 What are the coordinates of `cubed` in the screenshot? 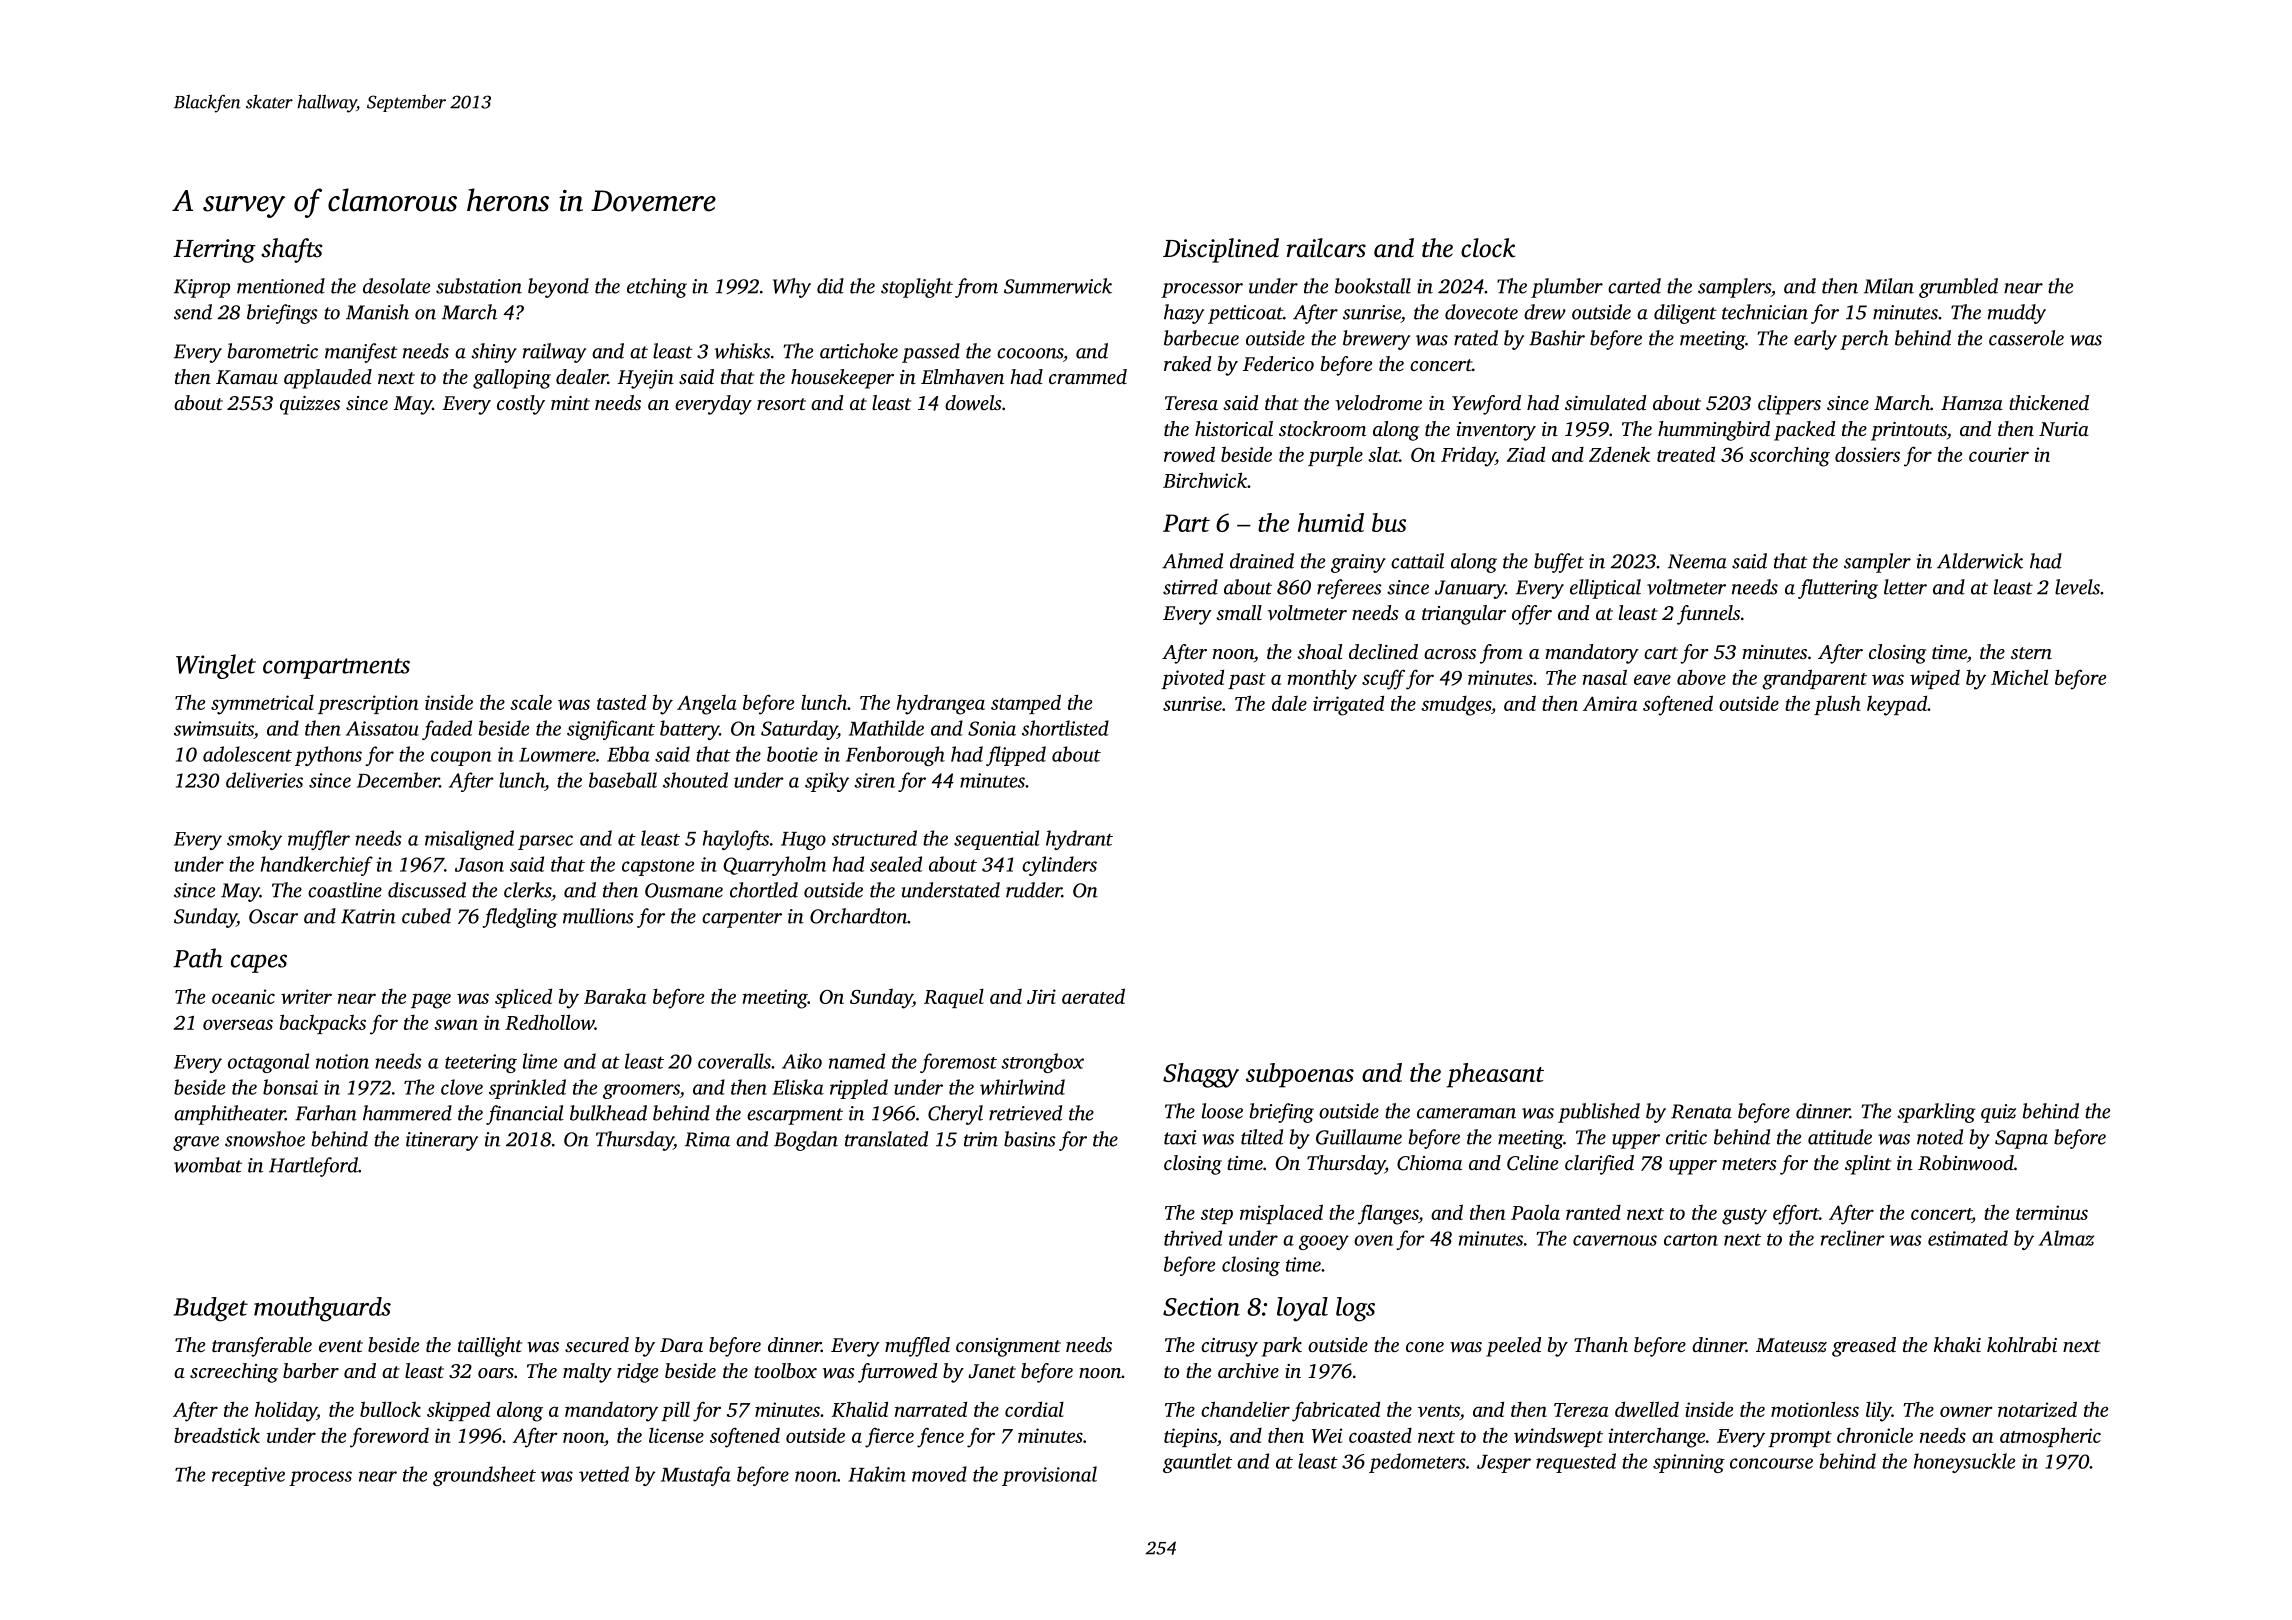 It's located at (426, 916).
